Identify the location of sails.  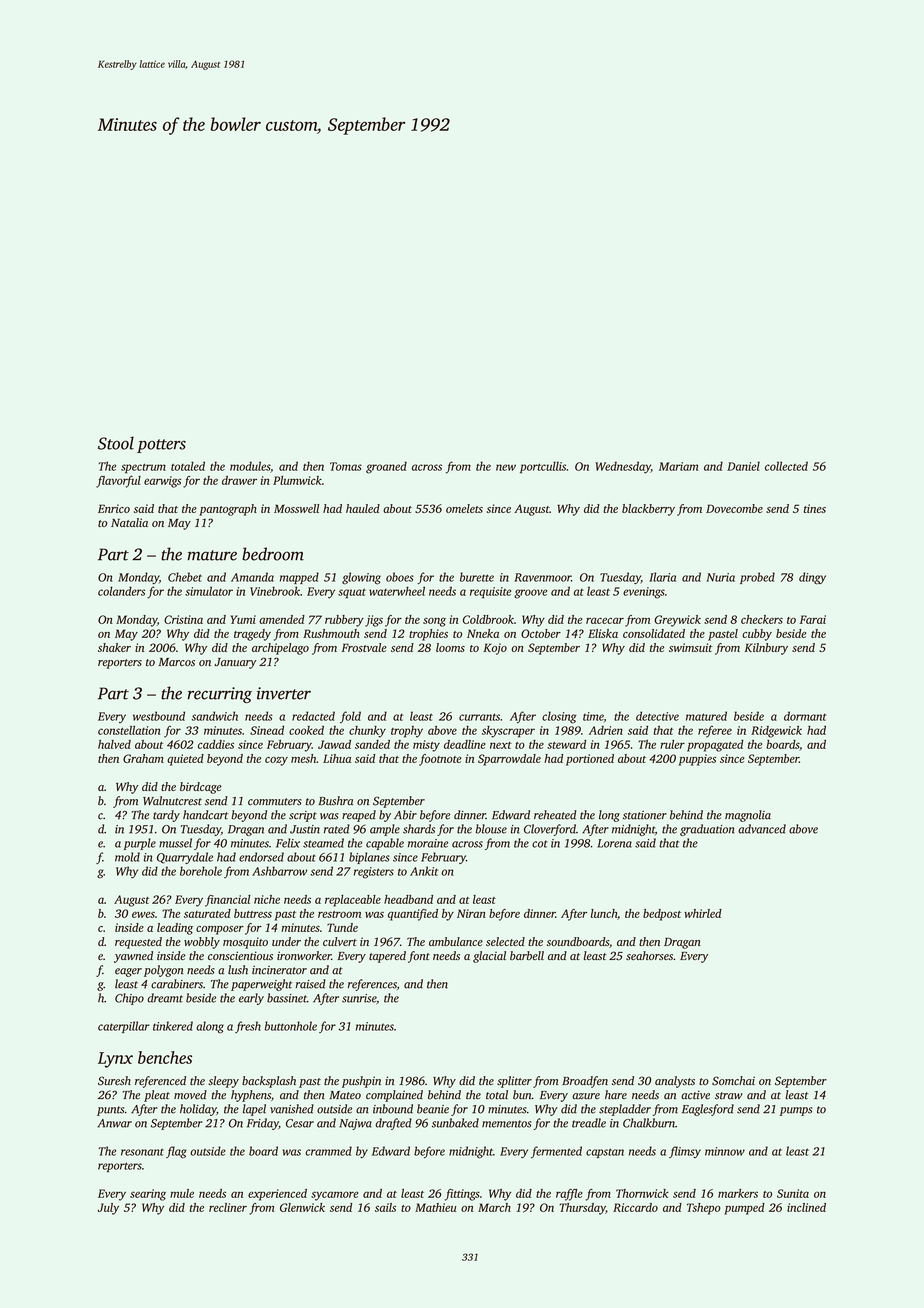
(385, 1207).
